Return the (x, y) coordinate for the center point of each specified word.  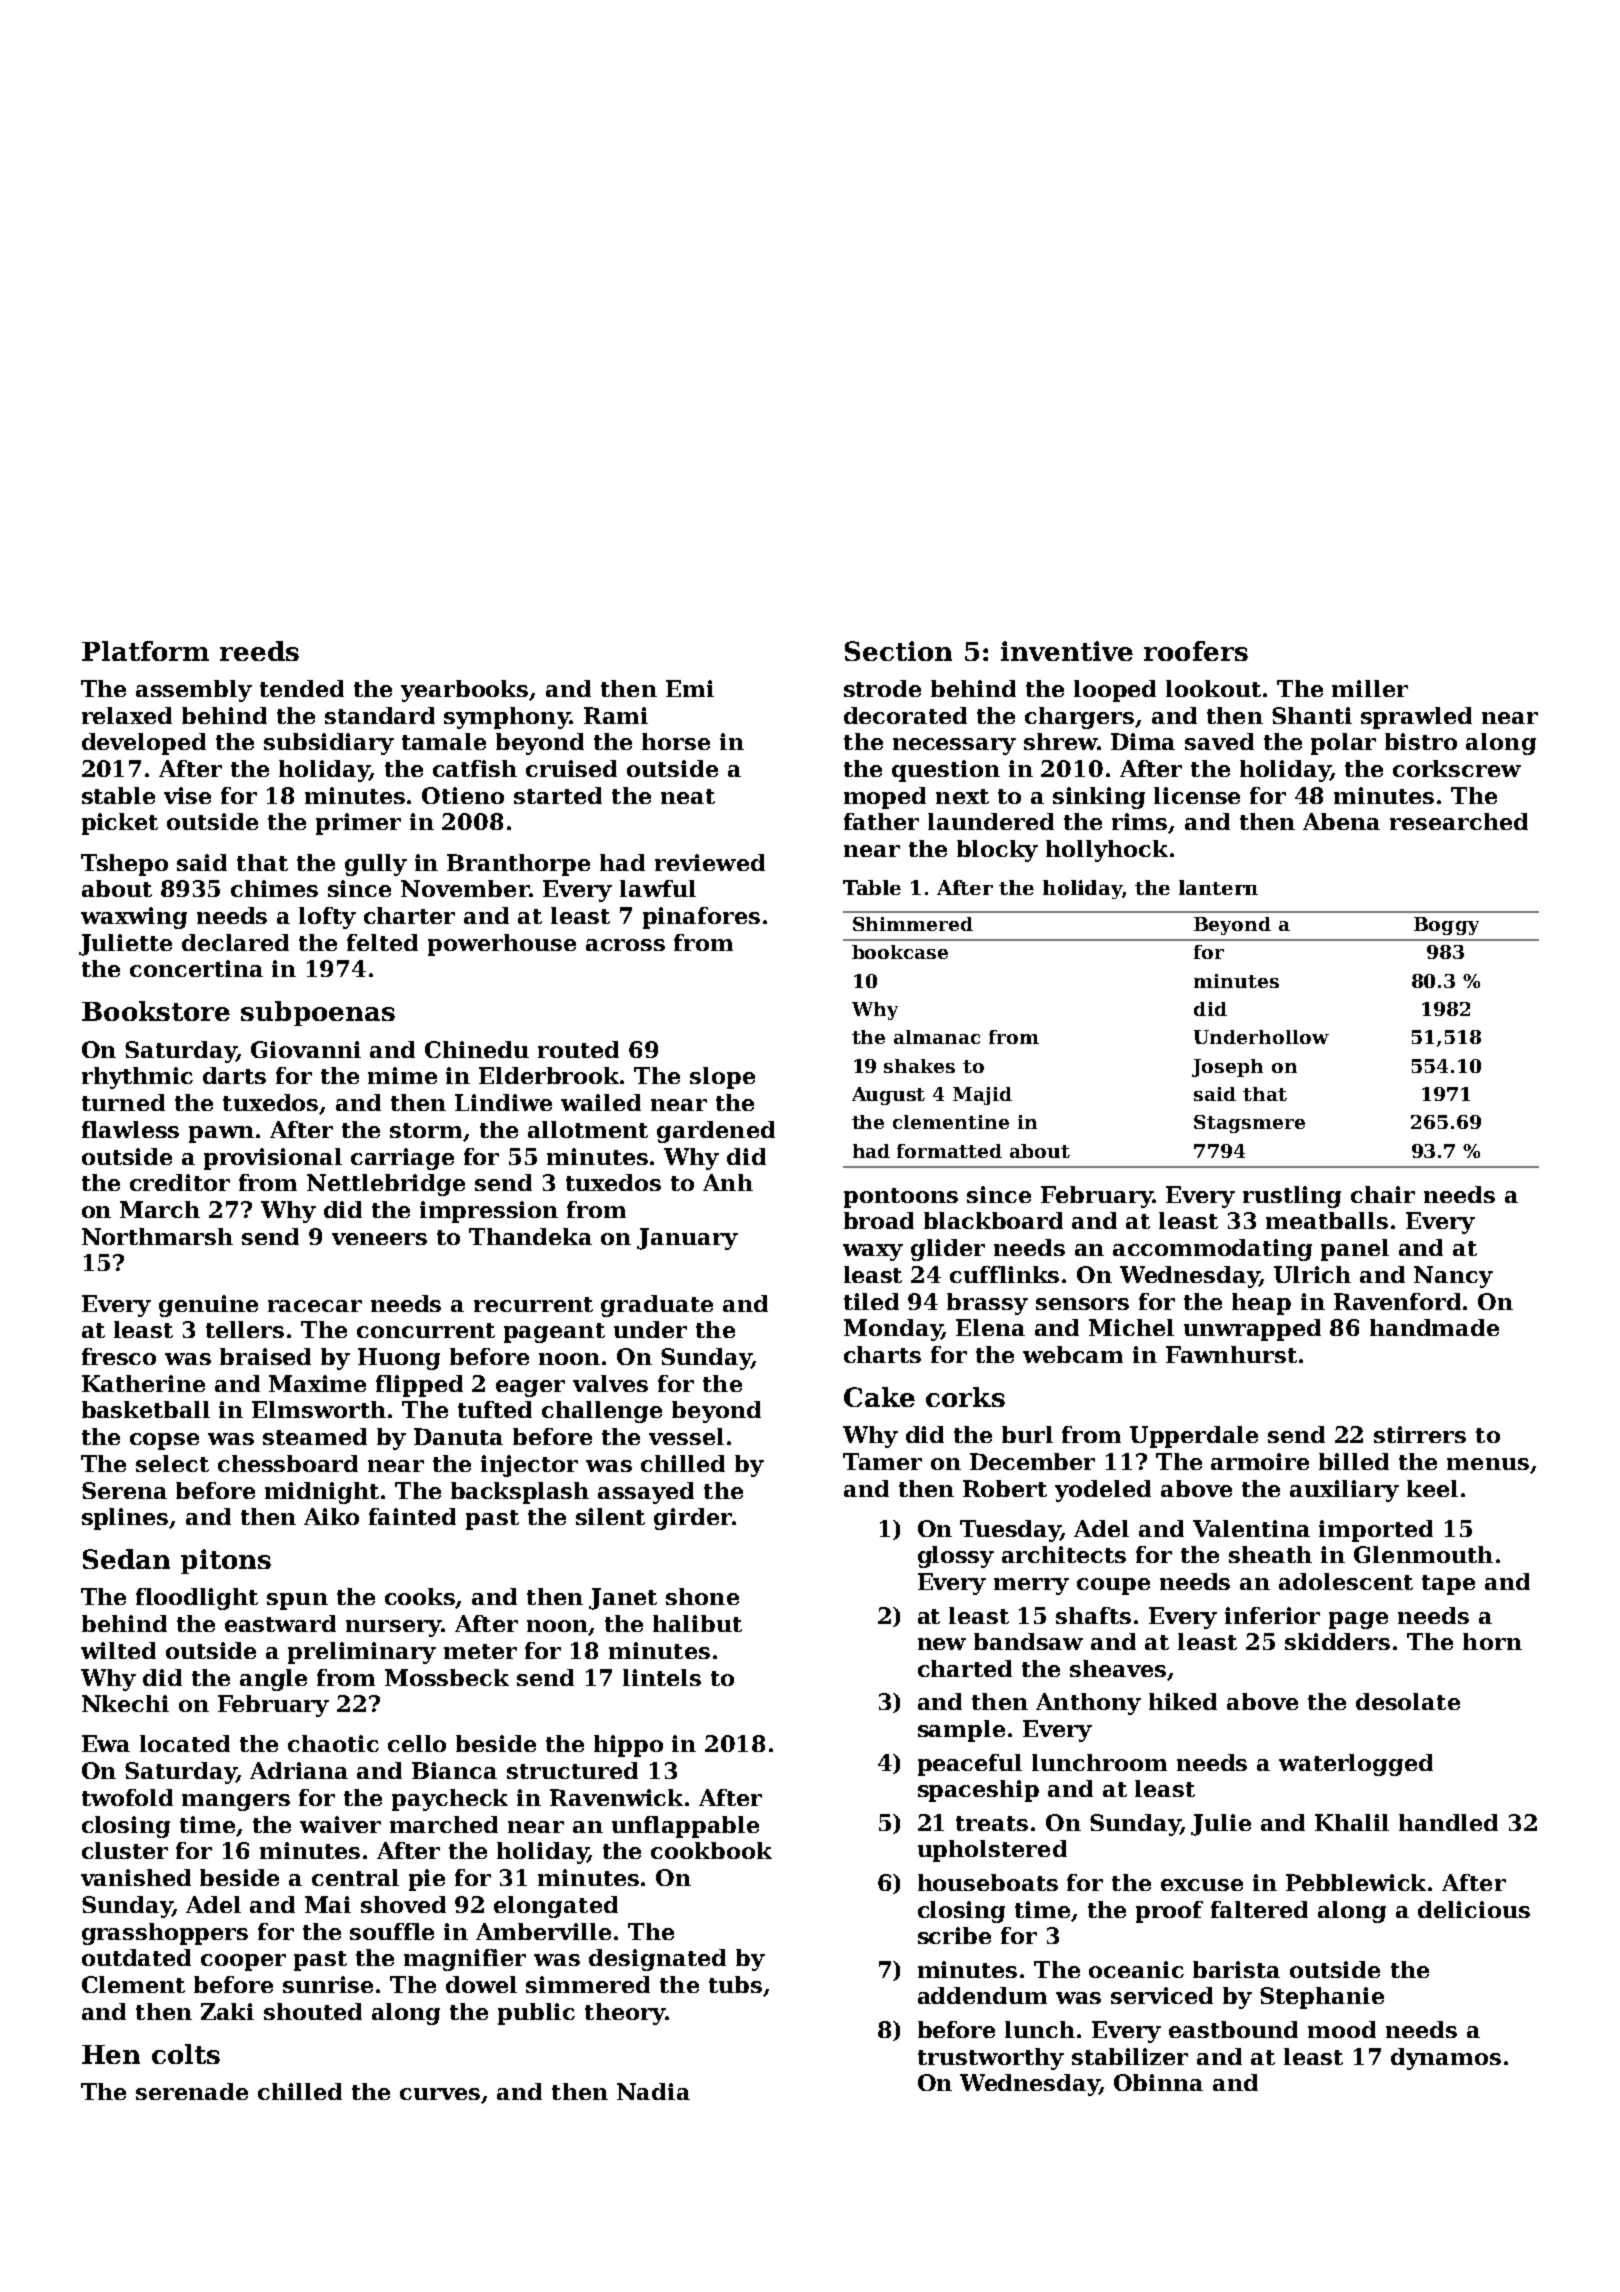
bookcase (900, 952)
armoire (1260, 1461)
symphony (507, 718)
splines (125, 1519)
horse (676, 741)
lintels (662, 1677)
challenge (602, 1412)
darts (234, 1075)
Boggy (1446, 926)
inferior (1272, 1615)
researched (1459, 821)
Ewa (106, 1743)
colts (186, 2054)
